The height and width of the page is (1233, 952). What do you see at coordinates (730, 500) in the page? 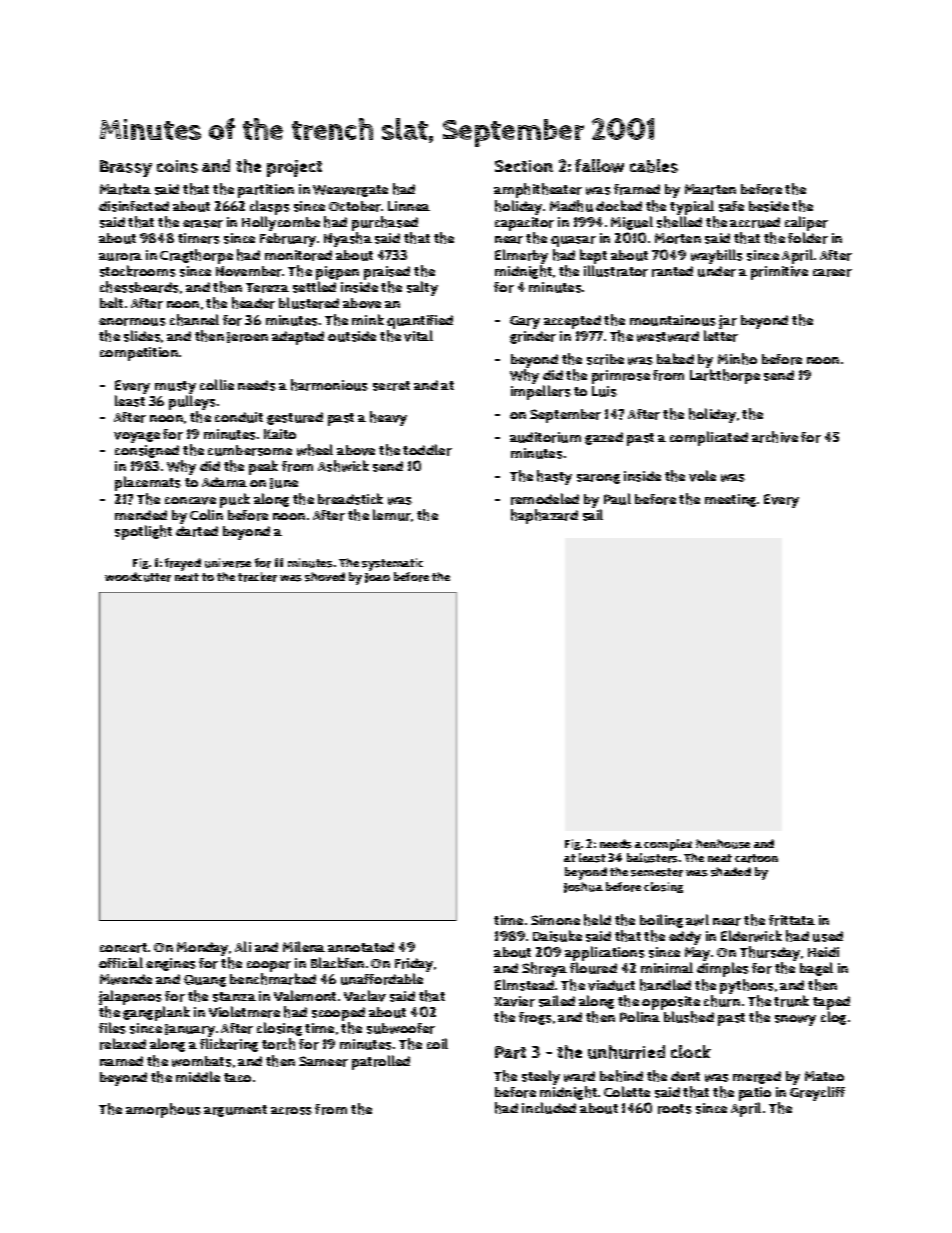
I see `meeting` at bounding box center [730, 500].
